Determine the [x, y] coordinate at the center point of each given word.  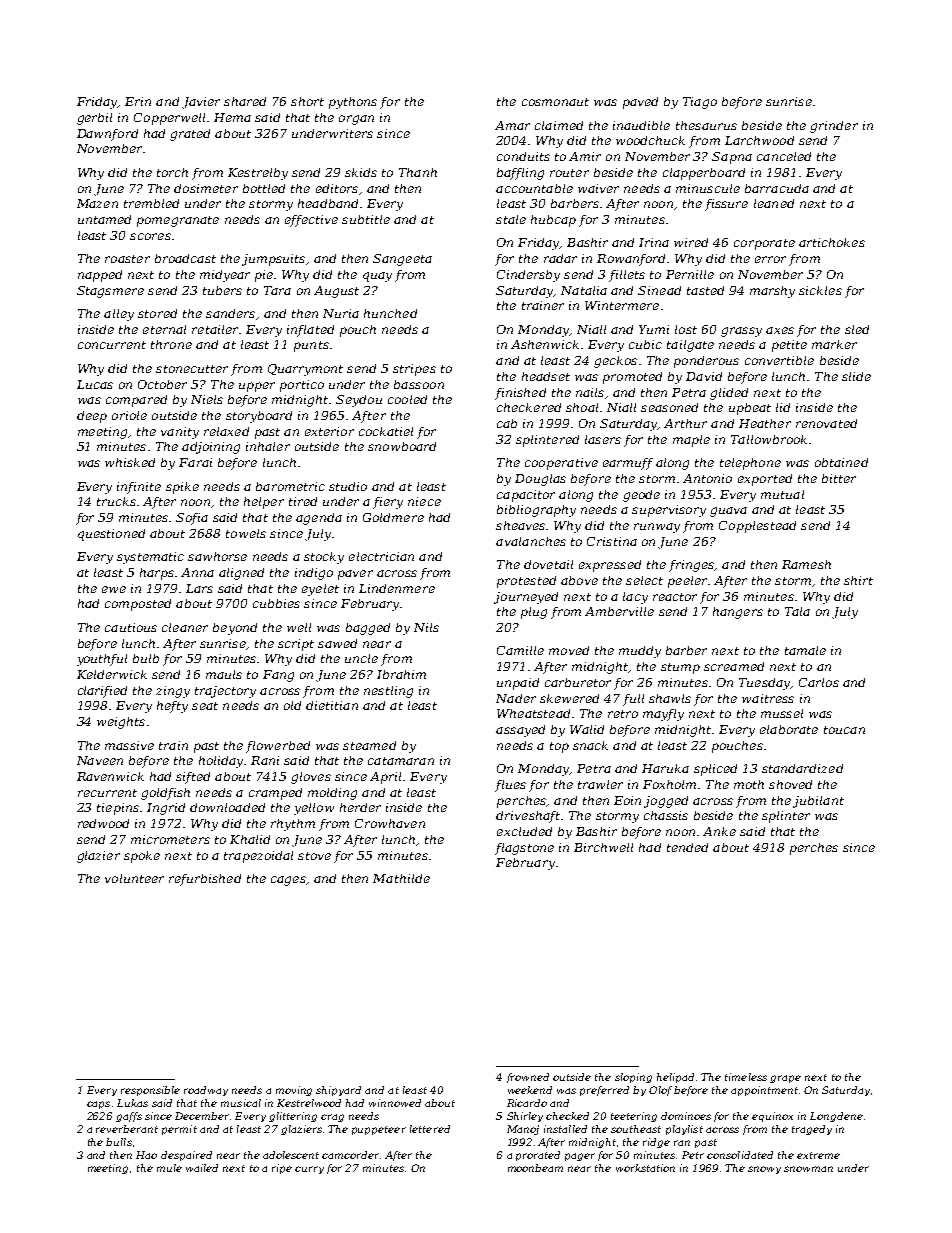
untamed [104, 219]
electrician [381, 556]
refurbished [205, 880]
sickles [820, 290]
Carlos [819, 682]
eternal [164, 329]
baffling [520, 174]
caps [98, 1105]
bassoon [419, 384]
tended [687, 847]
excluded [524, 831]
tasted [705, 290]
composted [138, 605]
